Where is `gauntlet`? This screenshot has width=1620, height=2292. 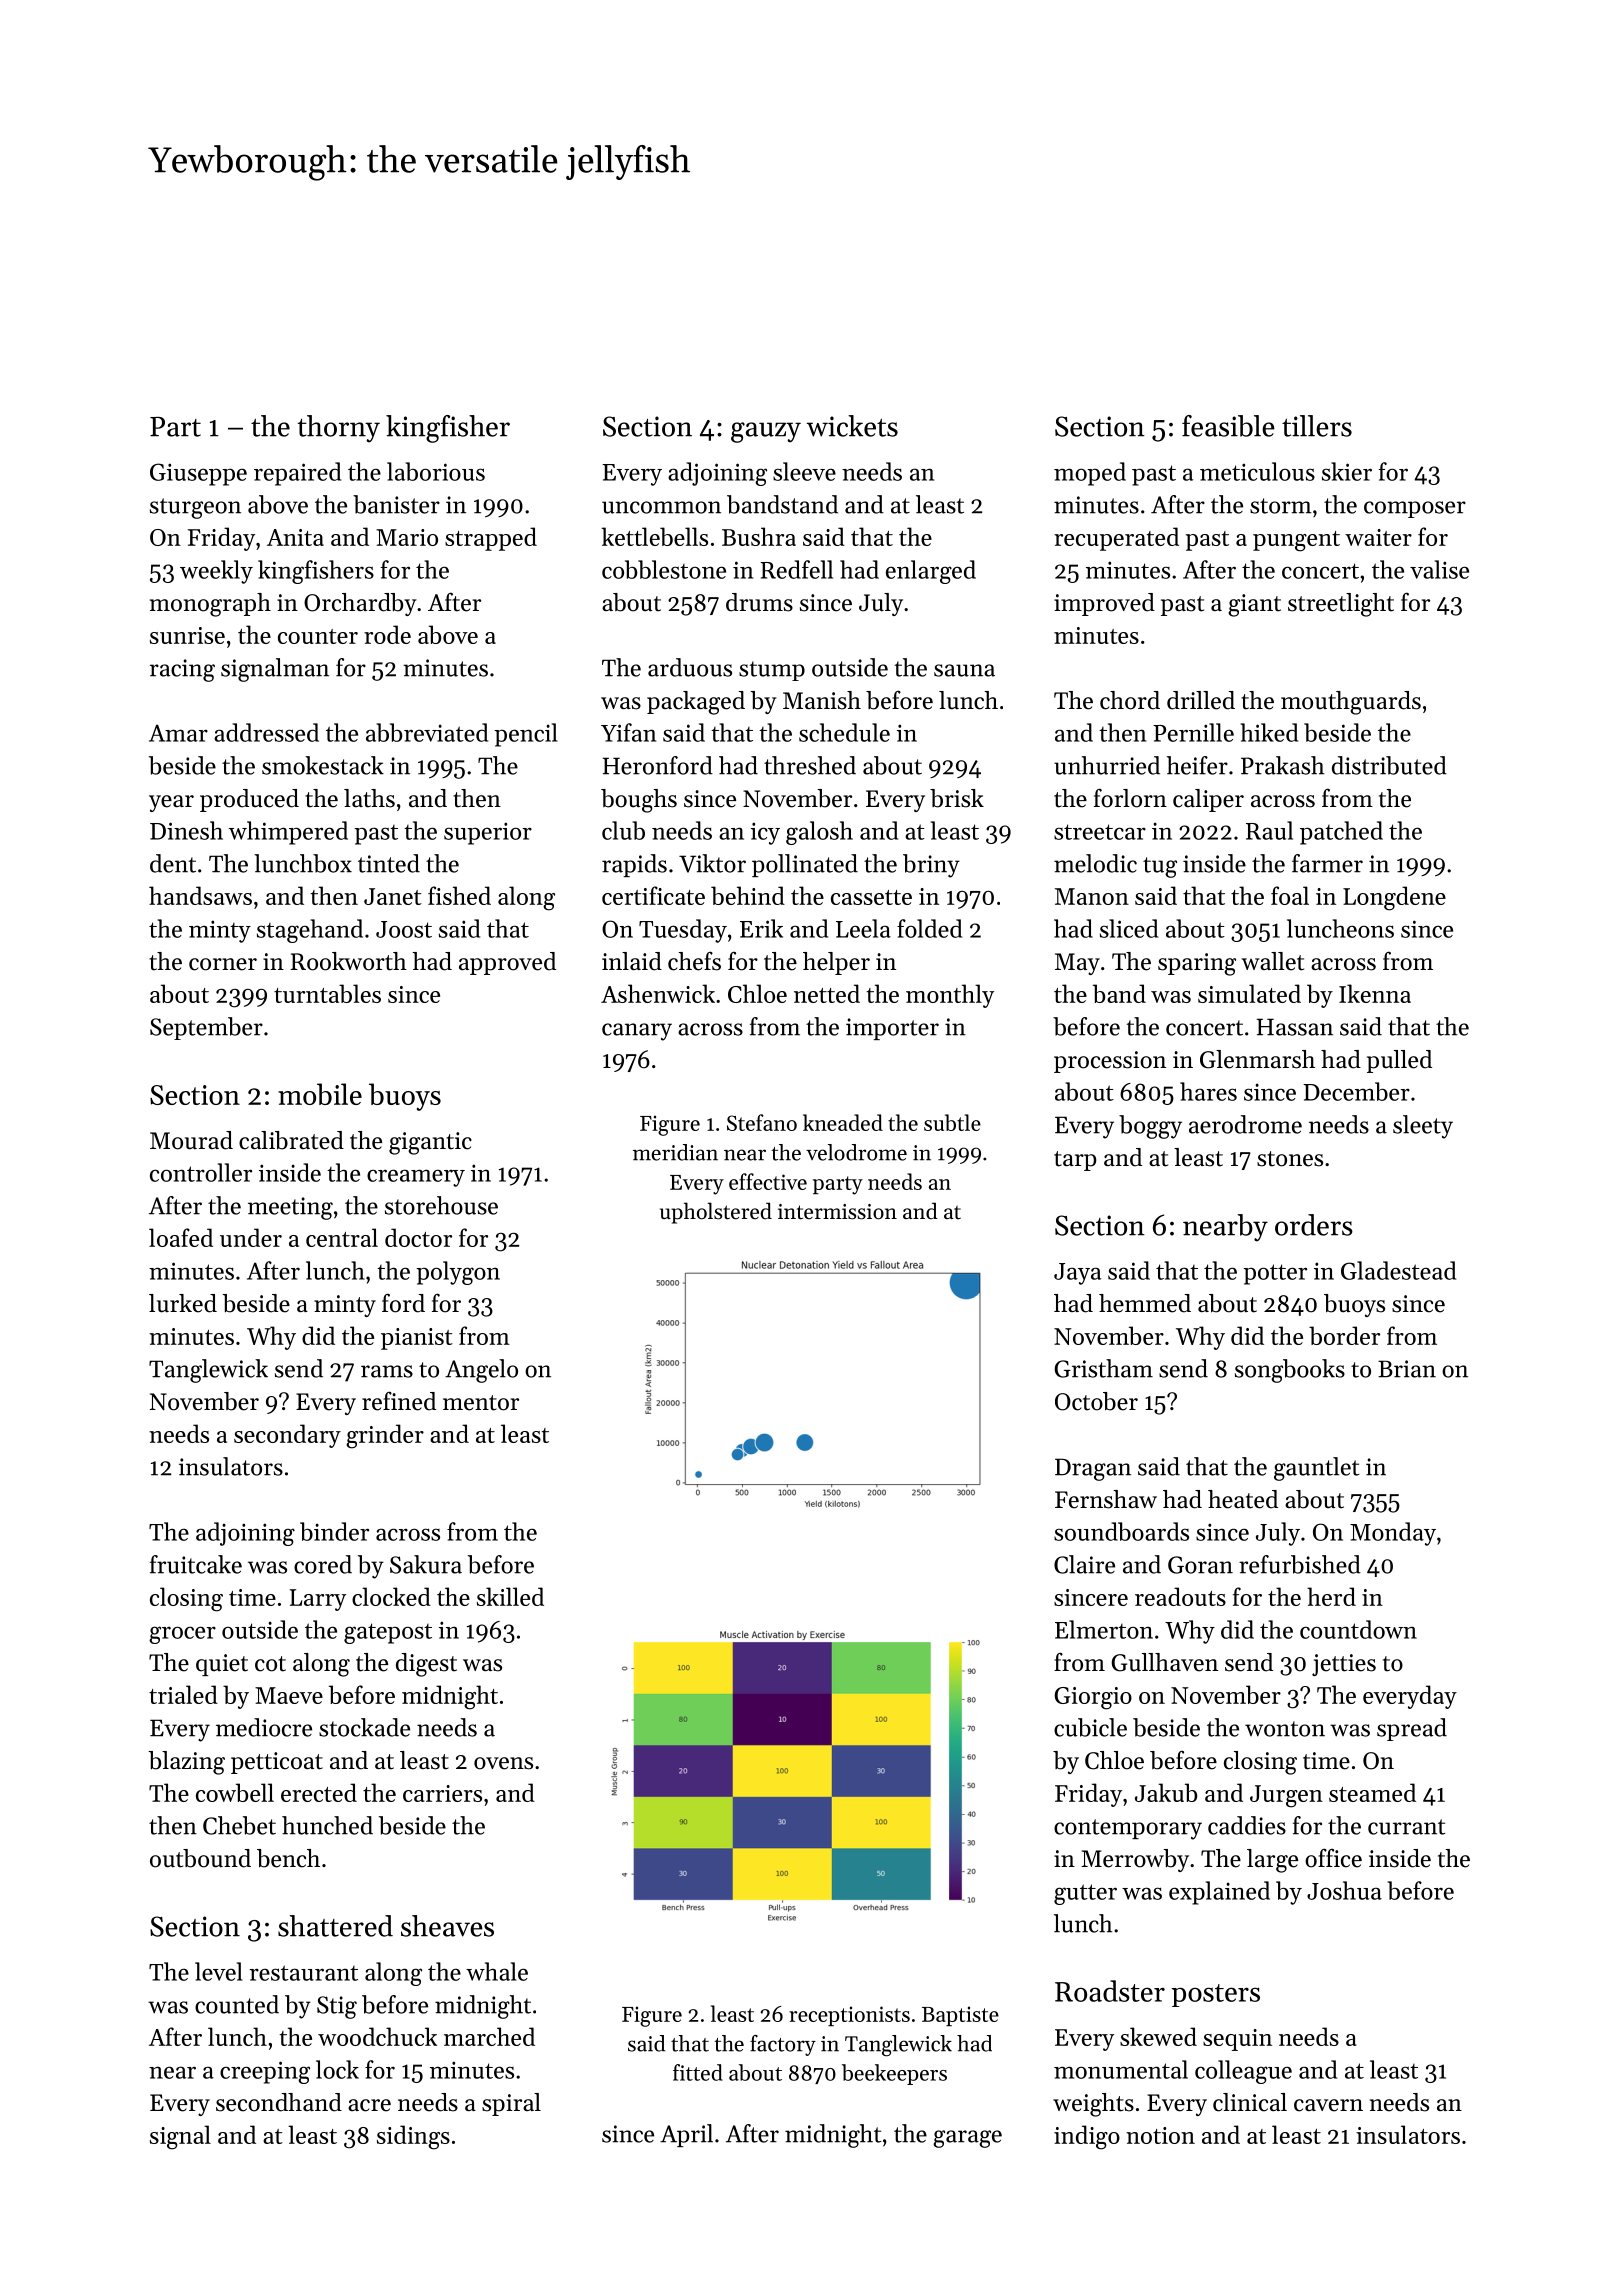
gauntlet is located at coordinates (1316, 1469).
